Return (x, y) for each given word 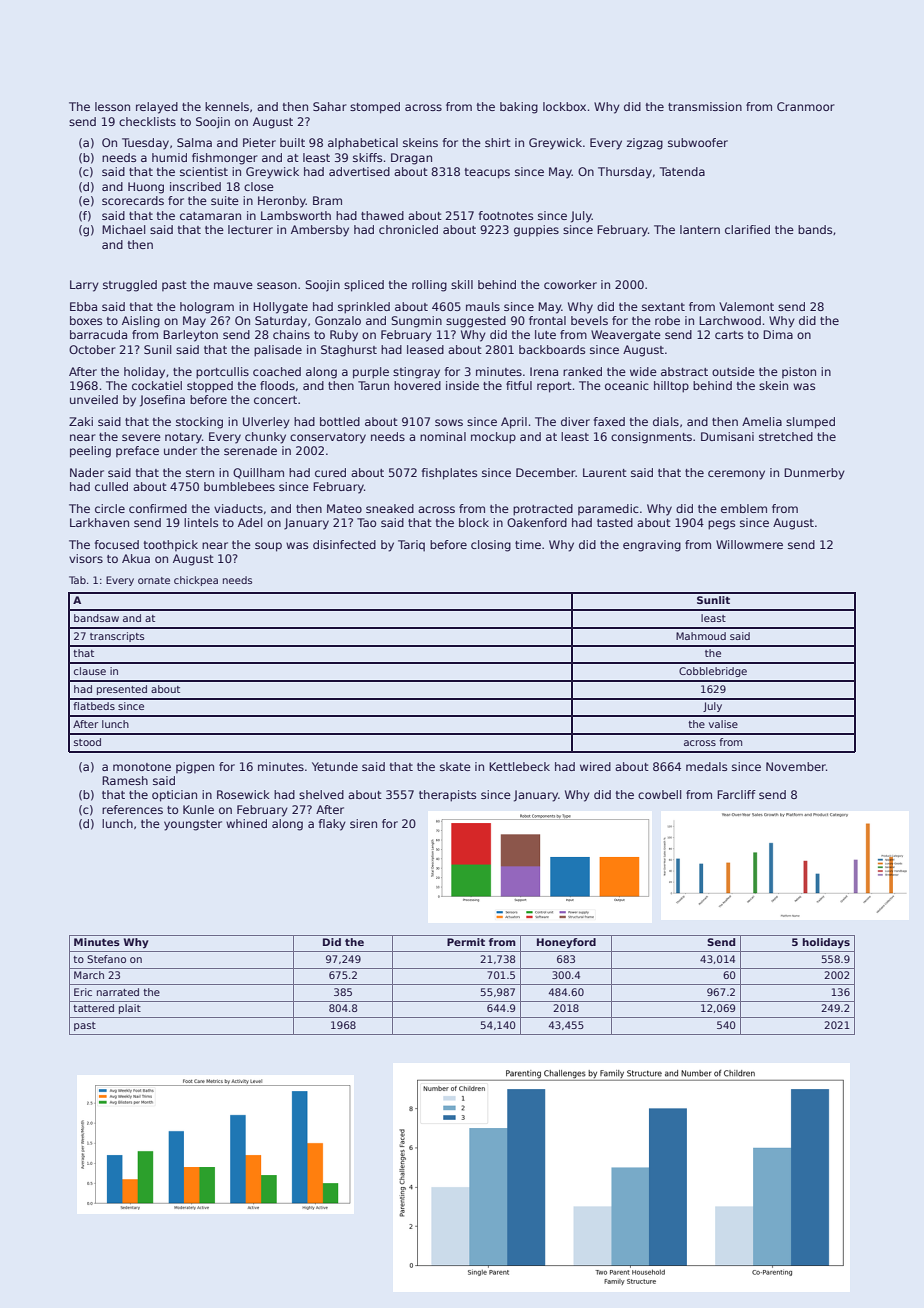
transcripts (117, 637)
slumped (810, 423)
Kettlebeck (519, 766)
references (132, 809)
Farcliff (736, 794)
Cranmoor (806, 106)
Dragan (411, 159)
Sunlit (713, 600)
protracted (543, 510)
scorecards (133, 200)
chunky (265, 438)
